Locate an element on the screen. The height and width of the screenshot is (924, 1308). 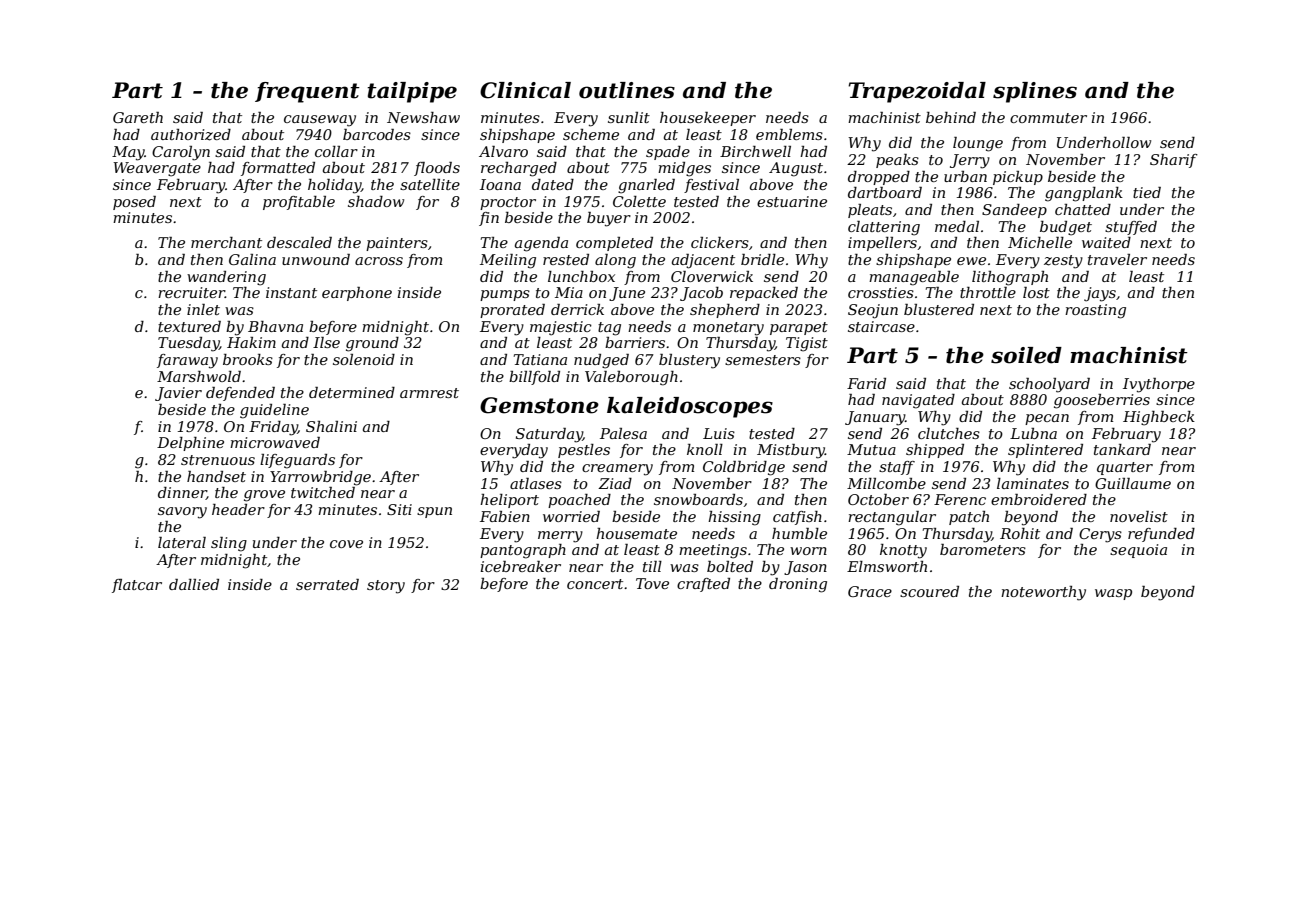
Guillaume is located at coordinates (1133, 483).
